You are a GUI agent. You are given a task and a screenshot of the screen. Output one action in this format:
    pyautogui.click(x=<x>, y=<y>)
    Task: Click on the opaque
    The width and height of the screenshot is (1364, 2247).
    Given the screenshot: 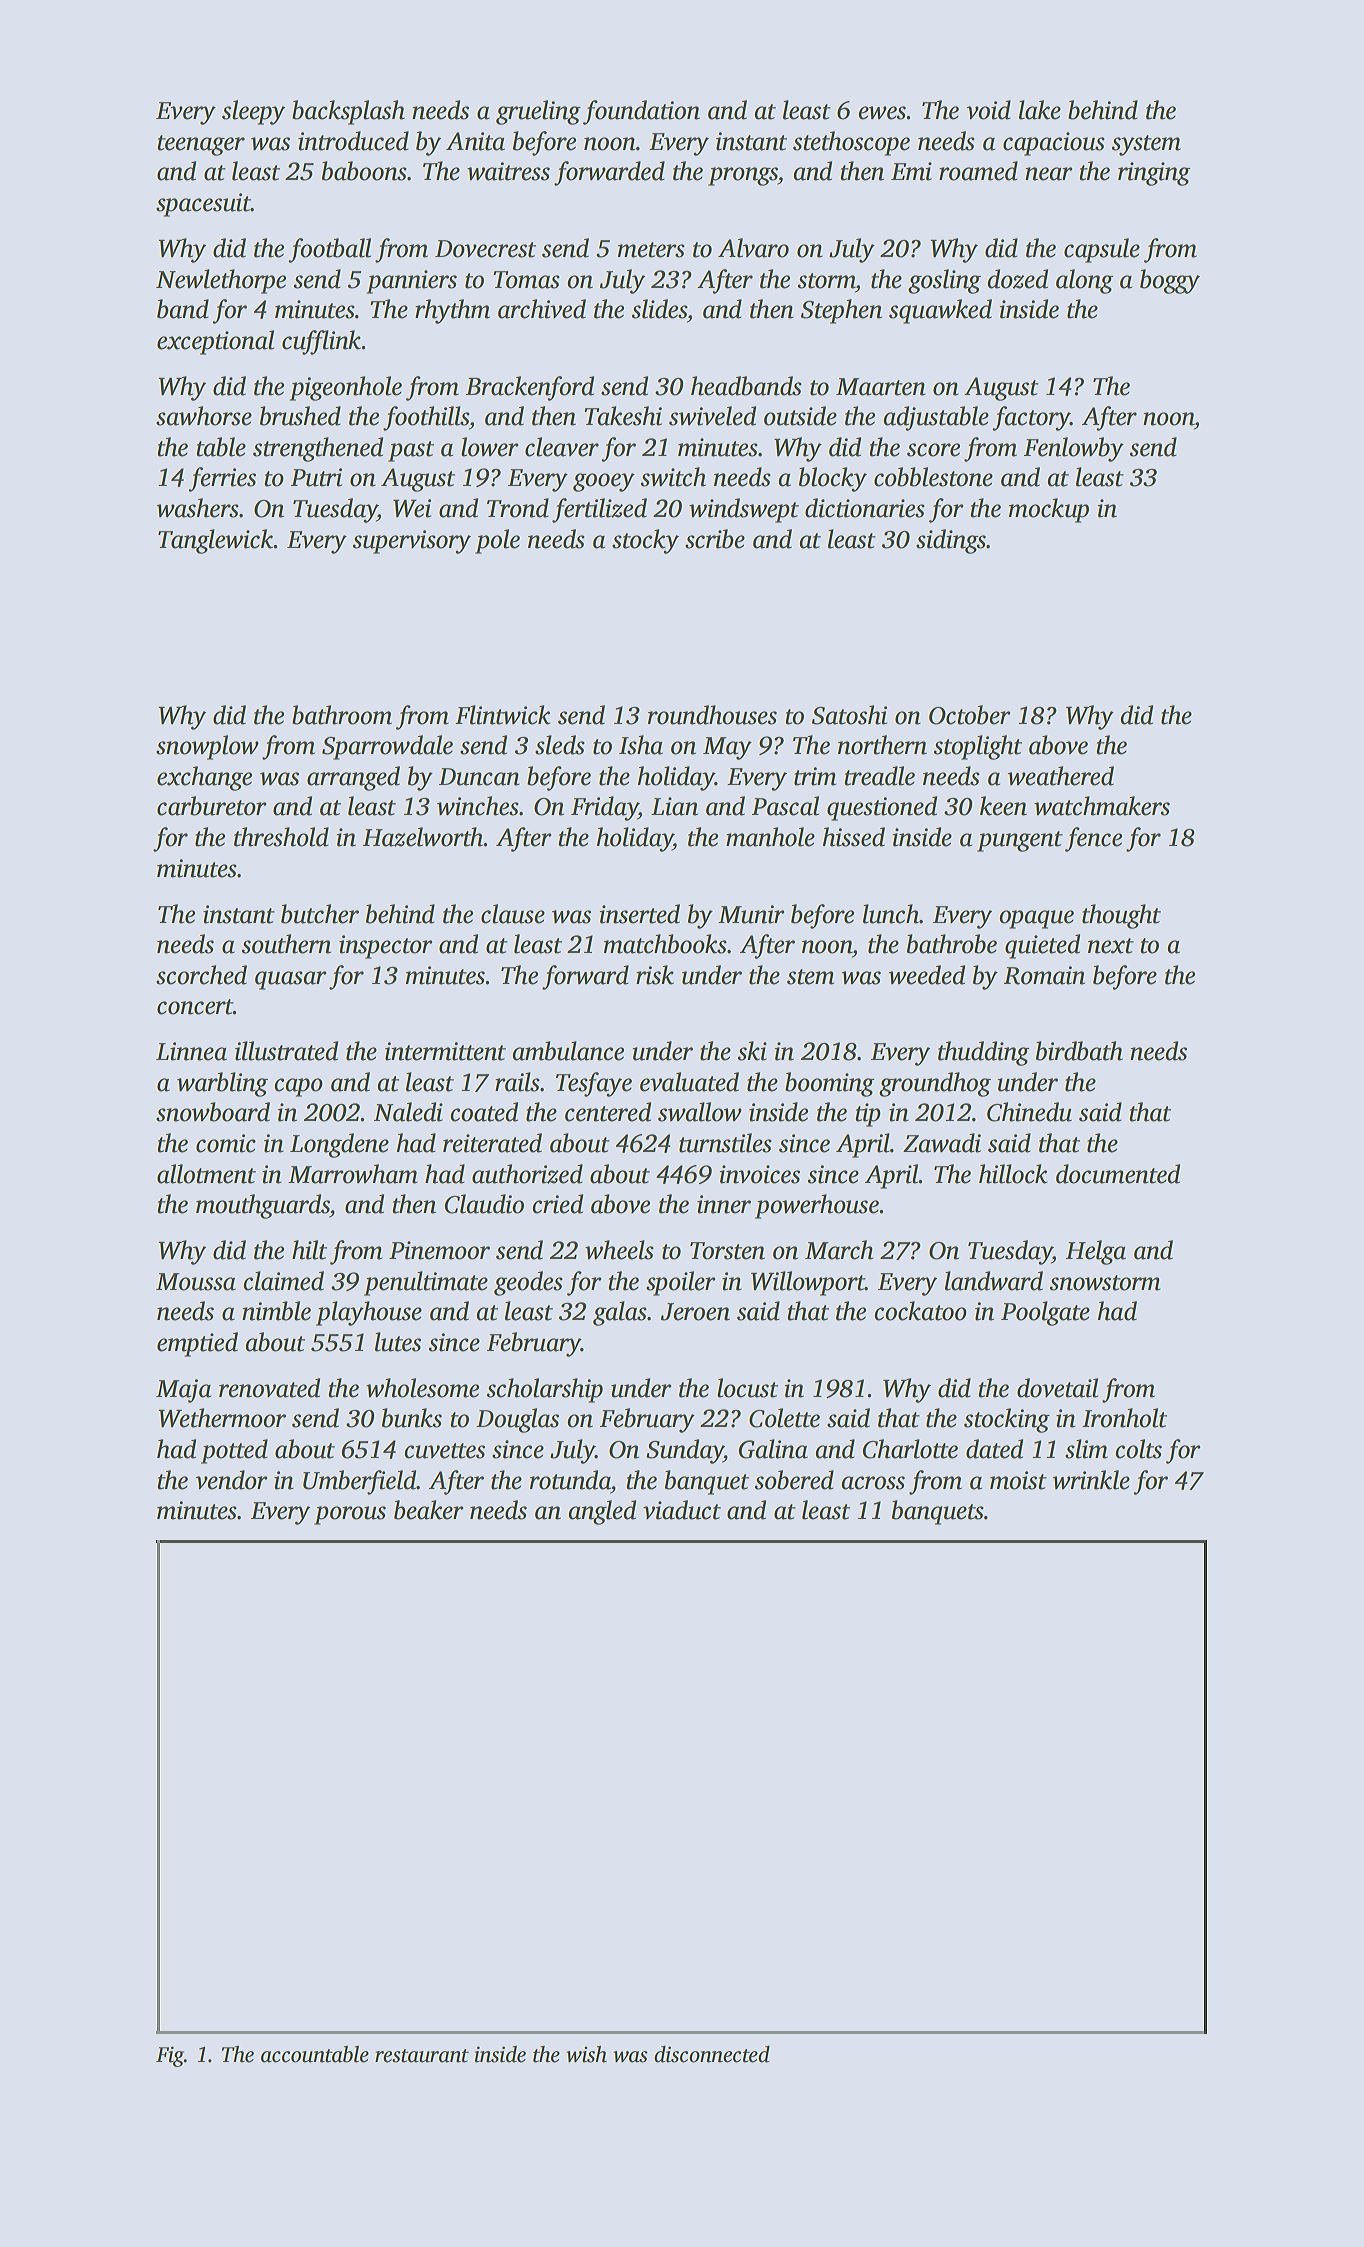 What is the action you would take?
    pyautogui.click(x=1036, y=919)
